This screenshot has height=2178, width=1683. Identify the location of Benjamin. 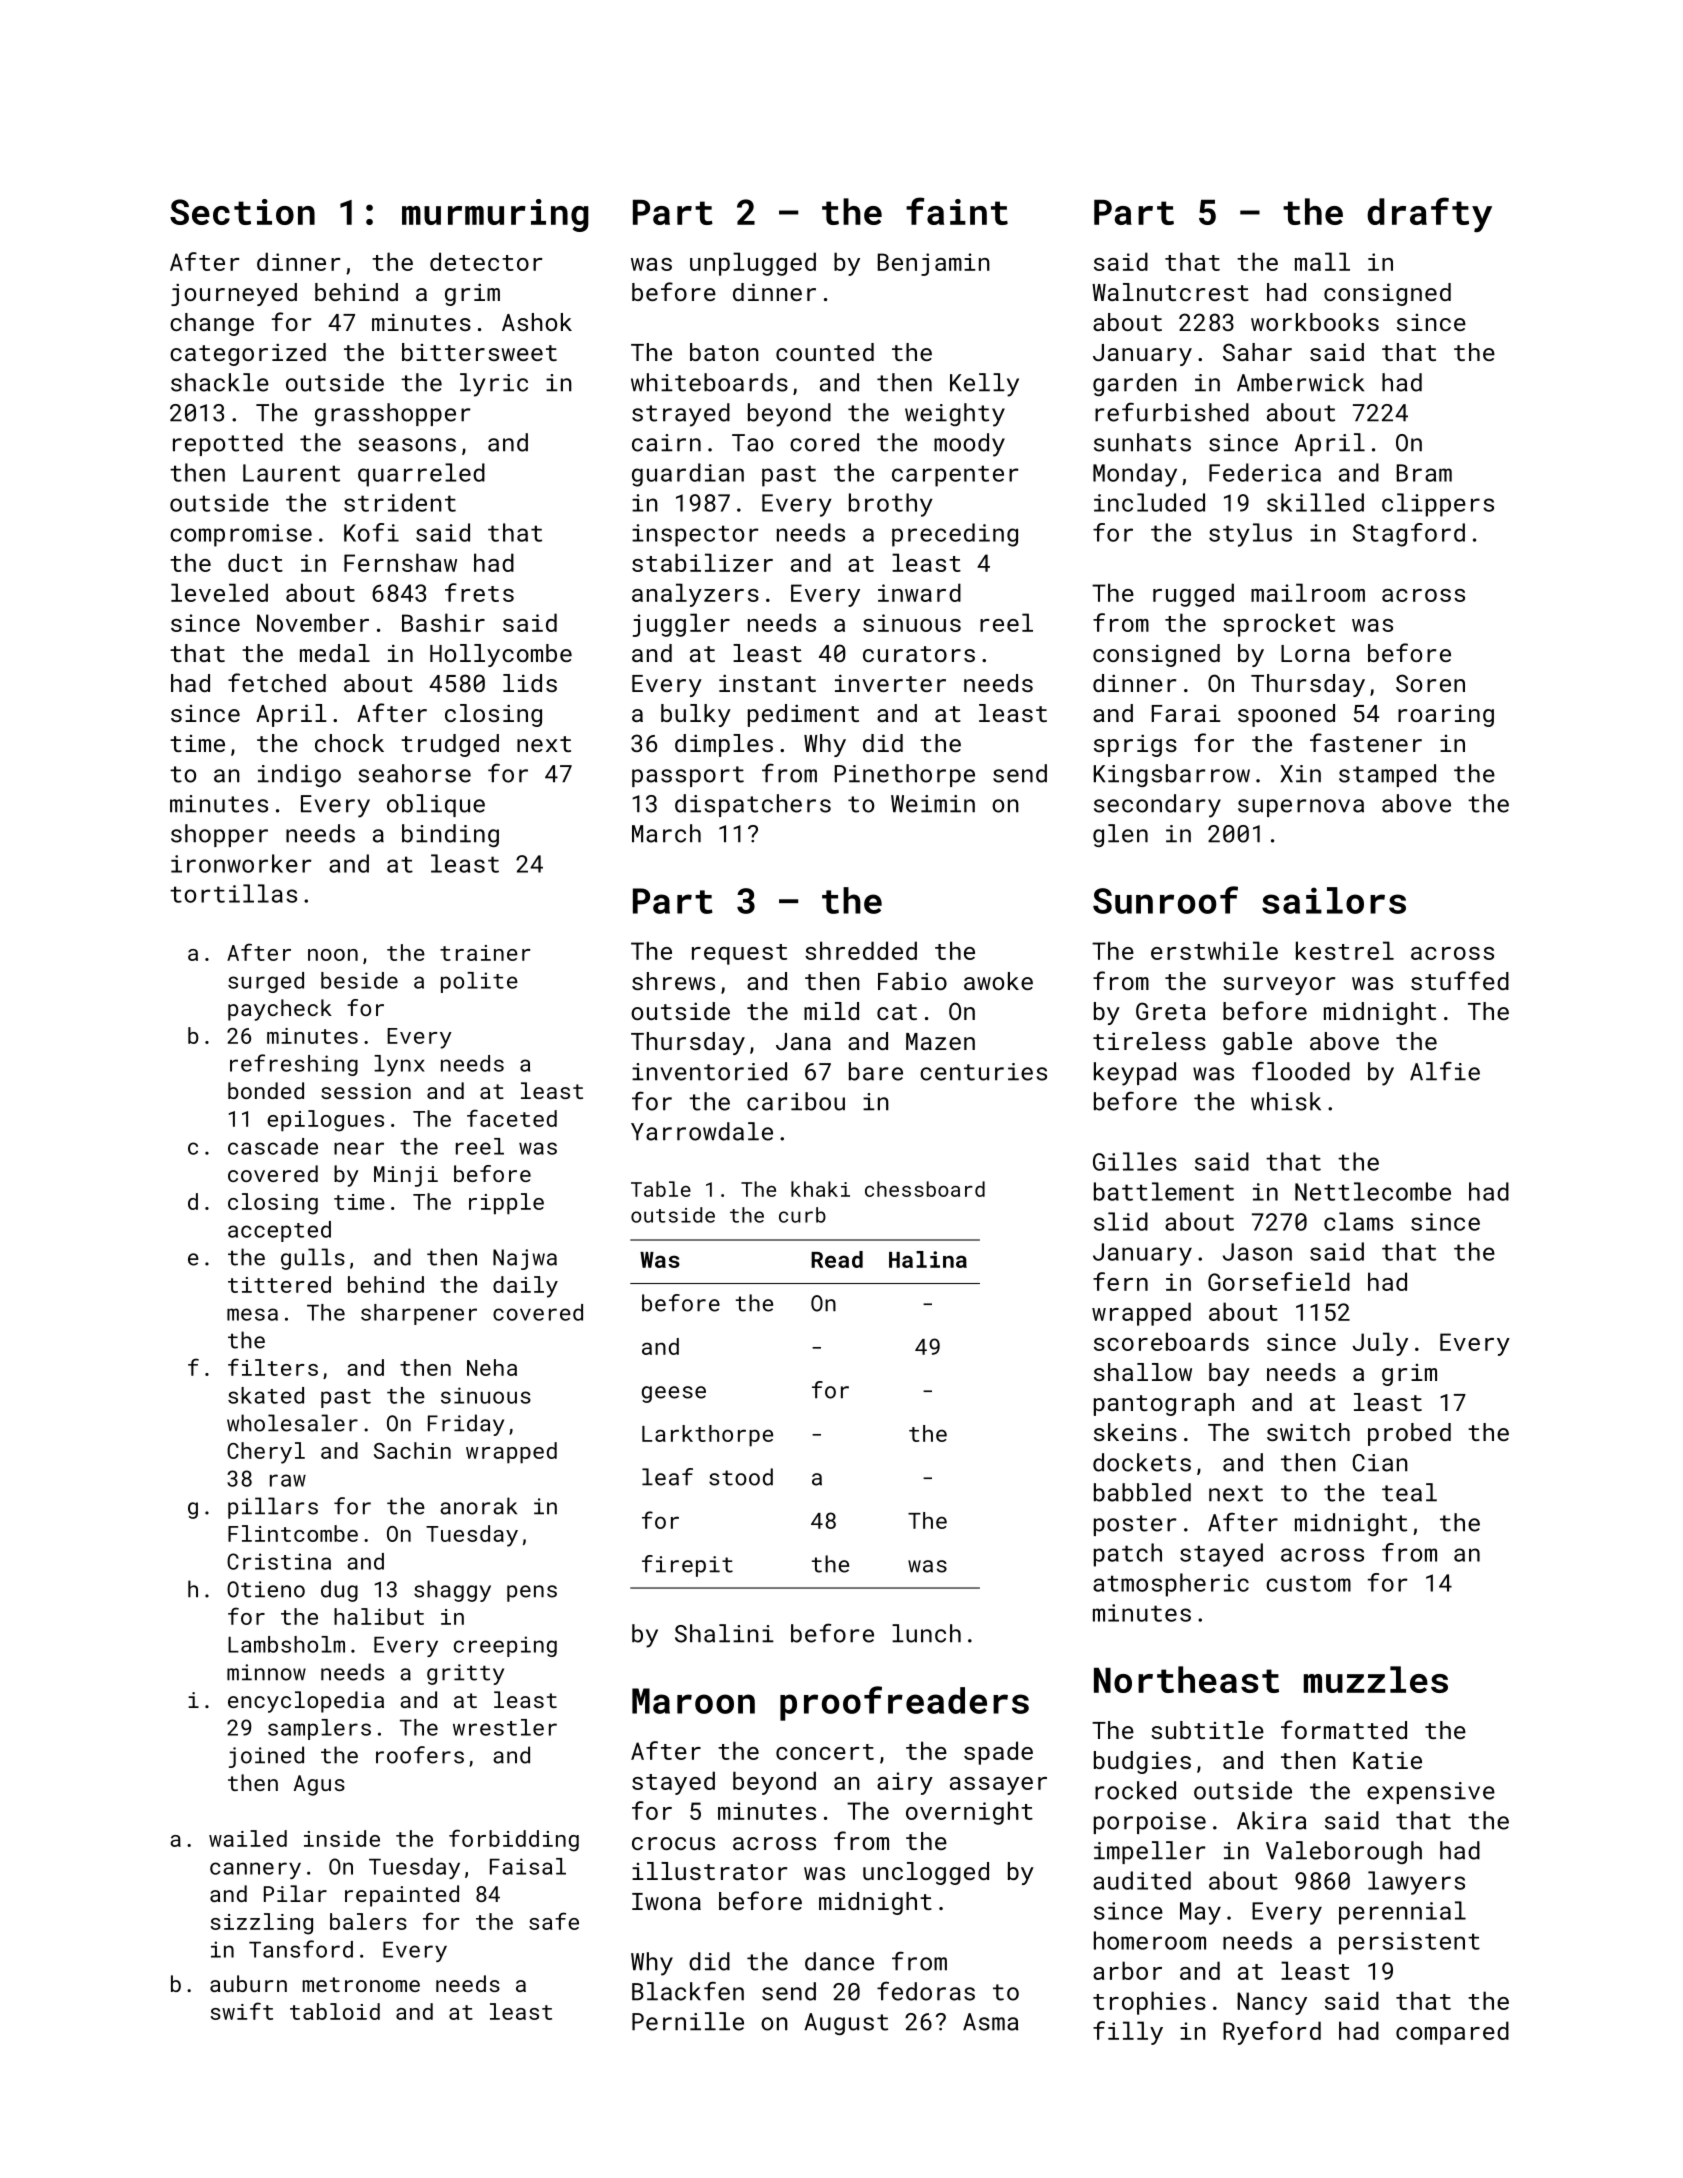
(934, 264).
